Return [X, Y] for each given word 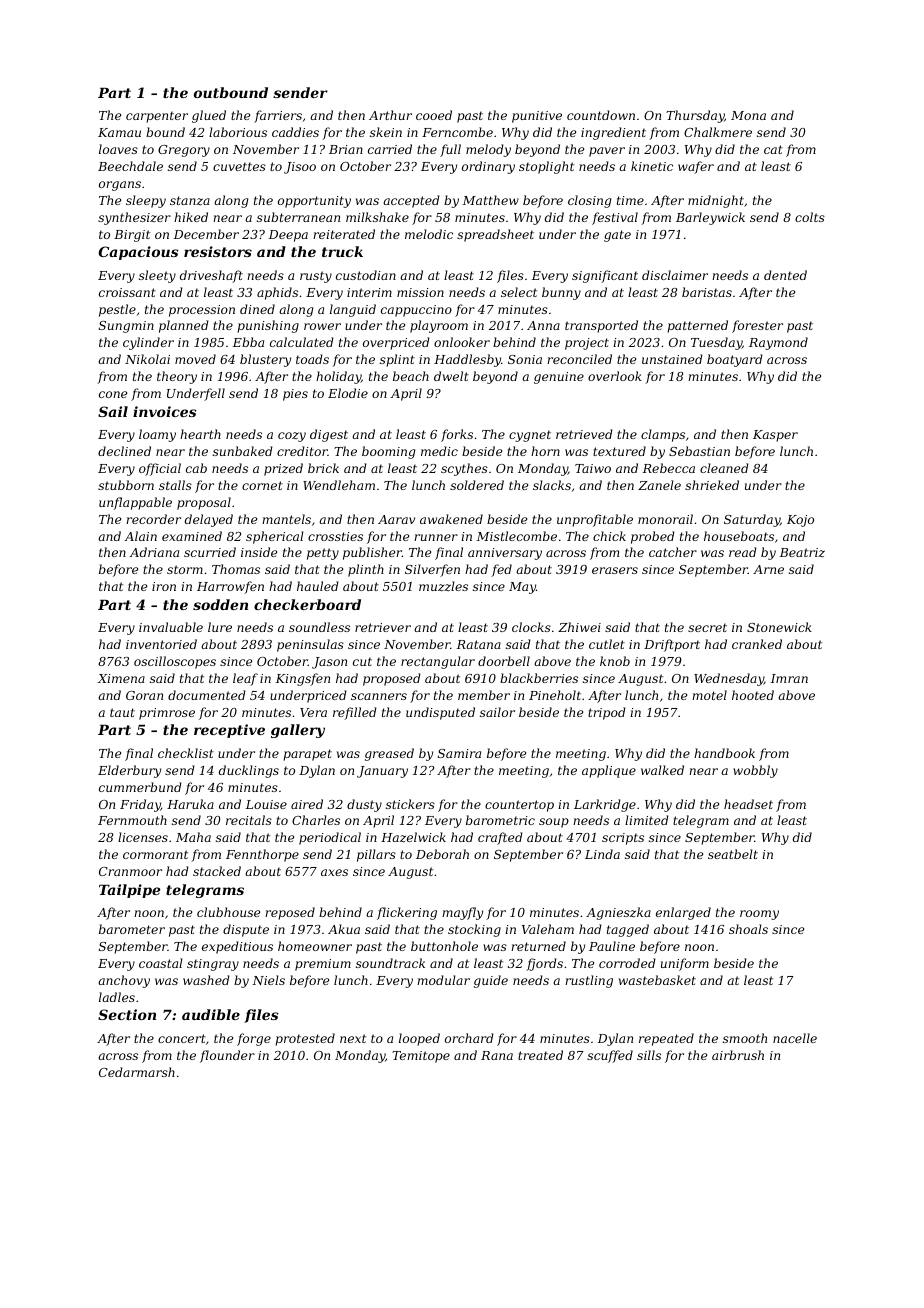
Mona [748, 115]
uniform [685, 964]
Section [127, 1014]
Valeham [548, 929]
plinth [366, 570]
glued [209, 116]
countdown [601, 115]
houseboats [739, 536]
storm [185, 569]
